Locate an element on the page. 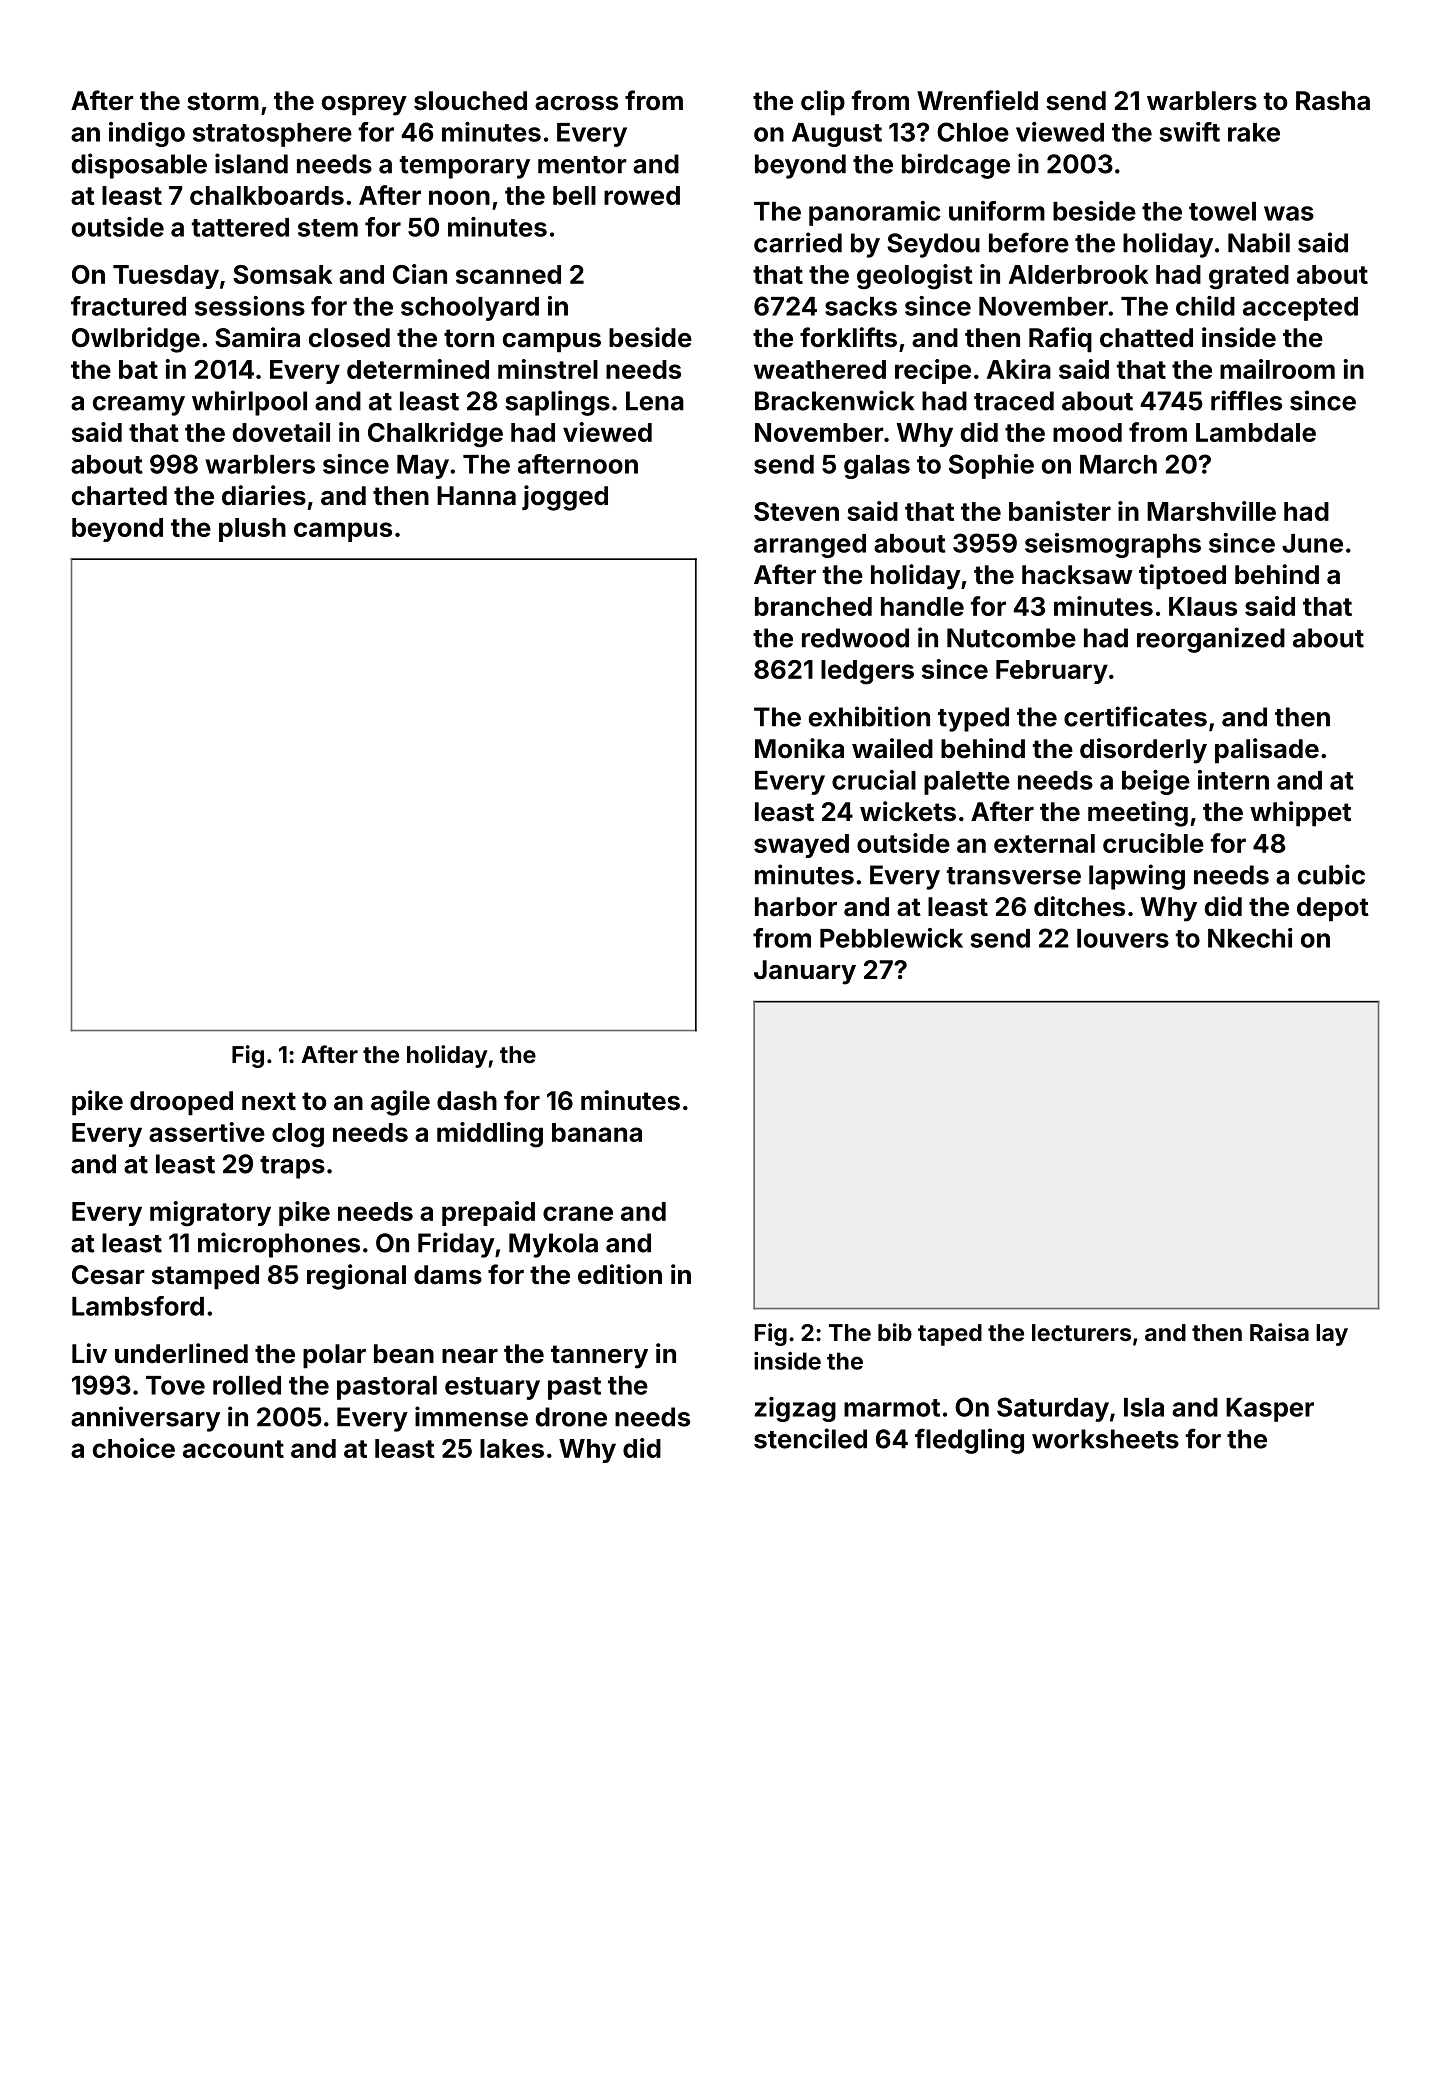  microphones is located at coordinates (279, 1245).
